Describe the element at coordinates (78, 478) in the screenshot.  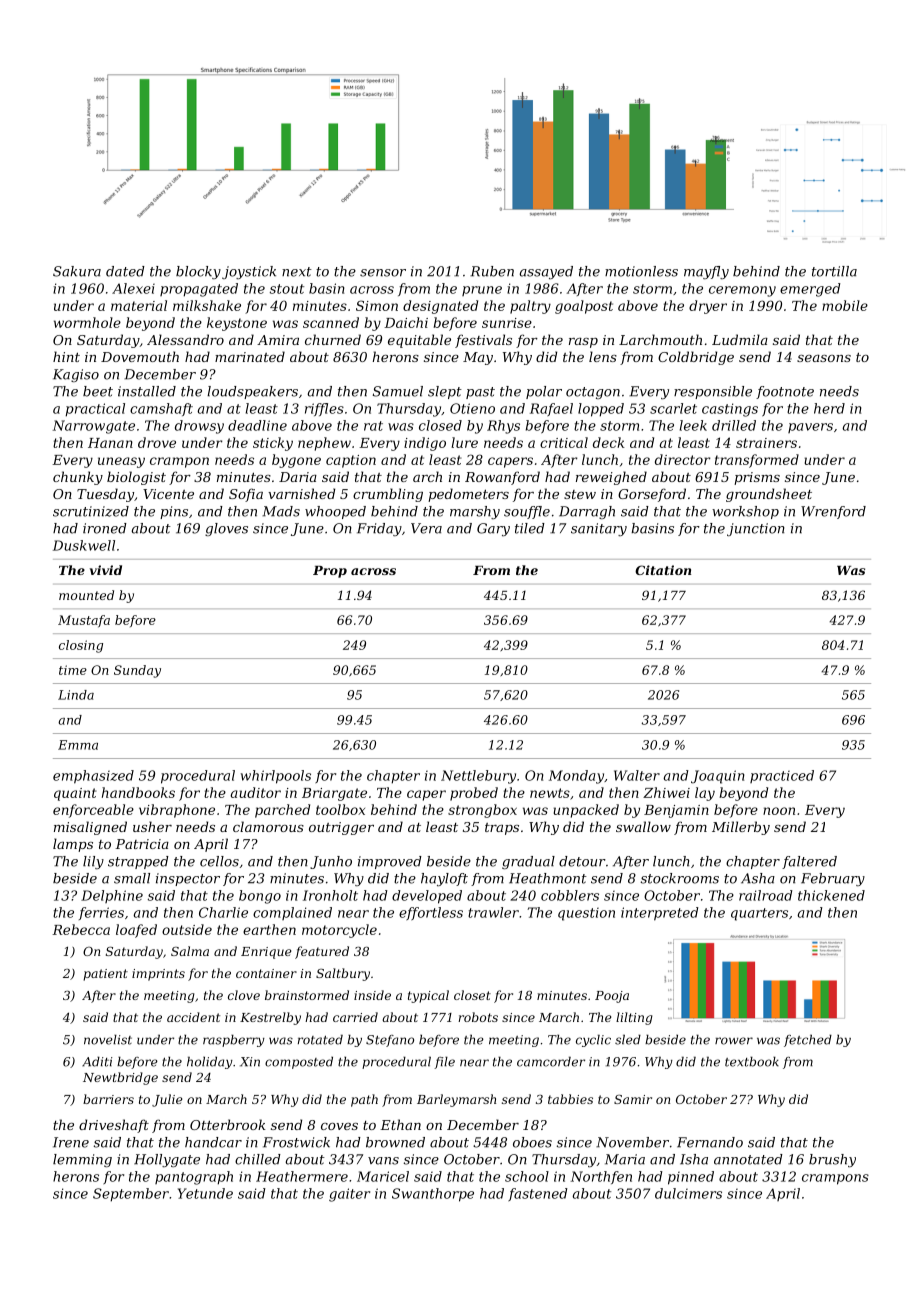
I see `chunky` at that location.
